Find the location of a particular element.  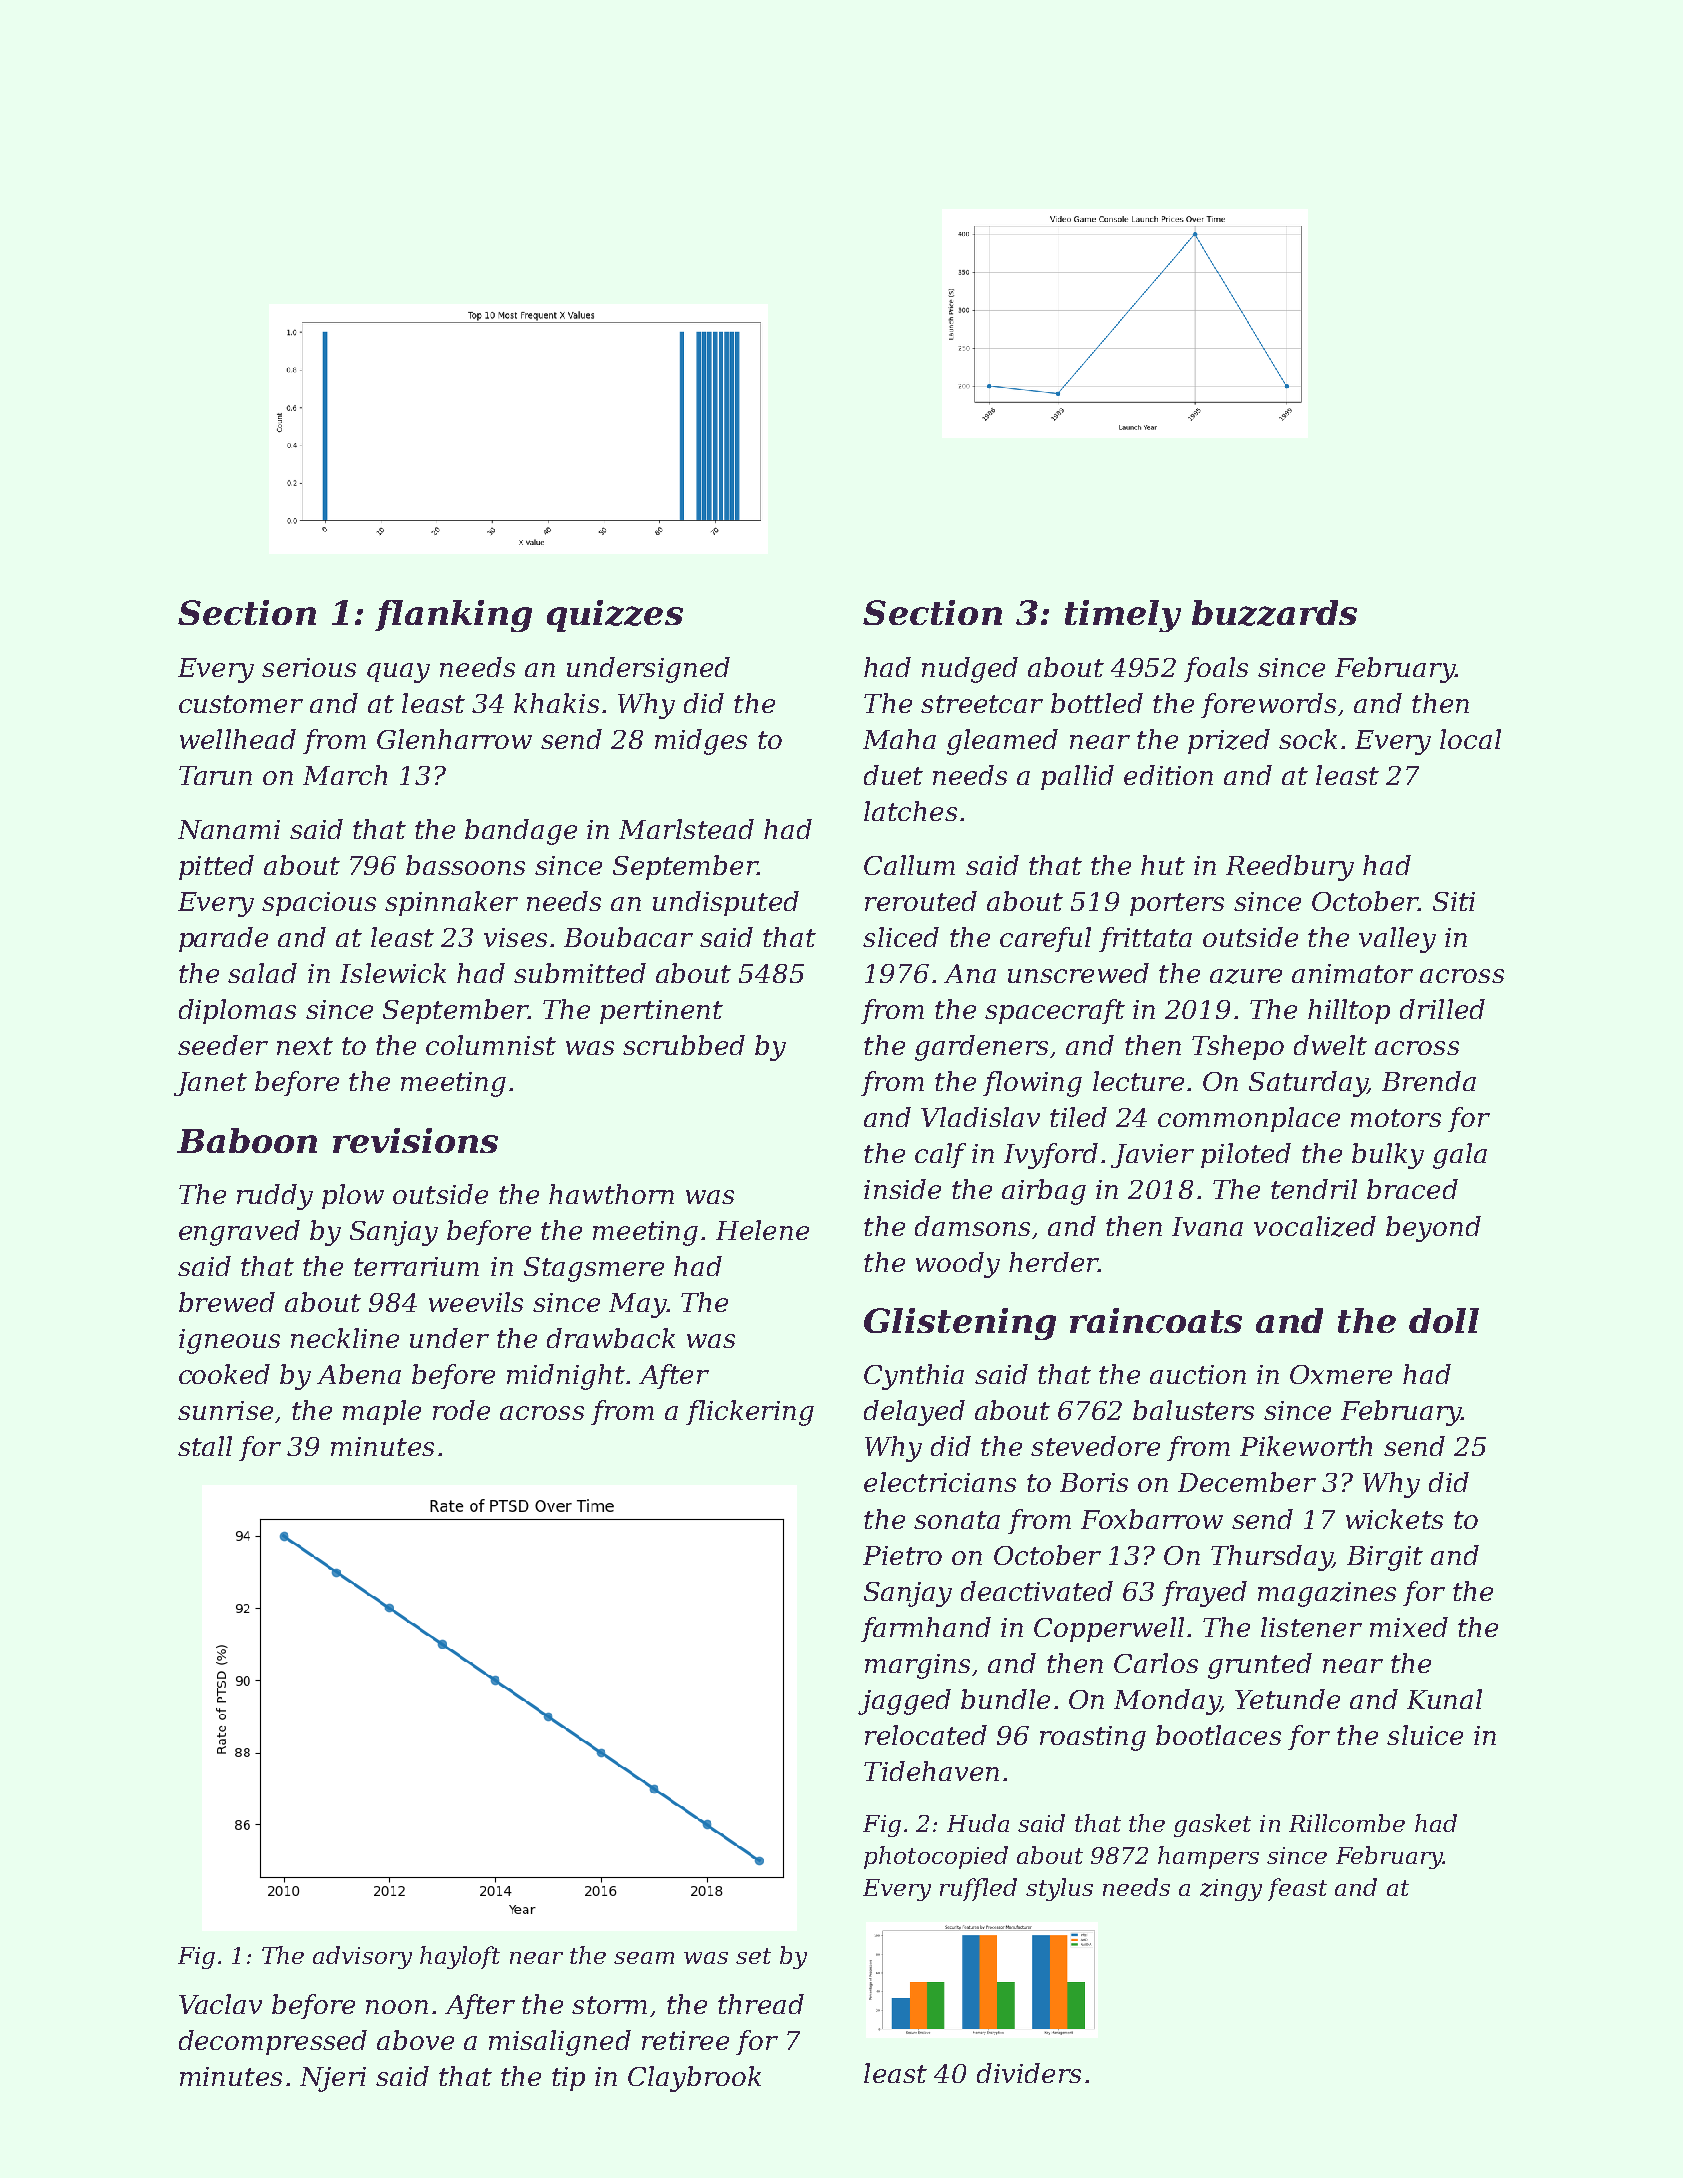

parade is located at coordinates (223, 939).
